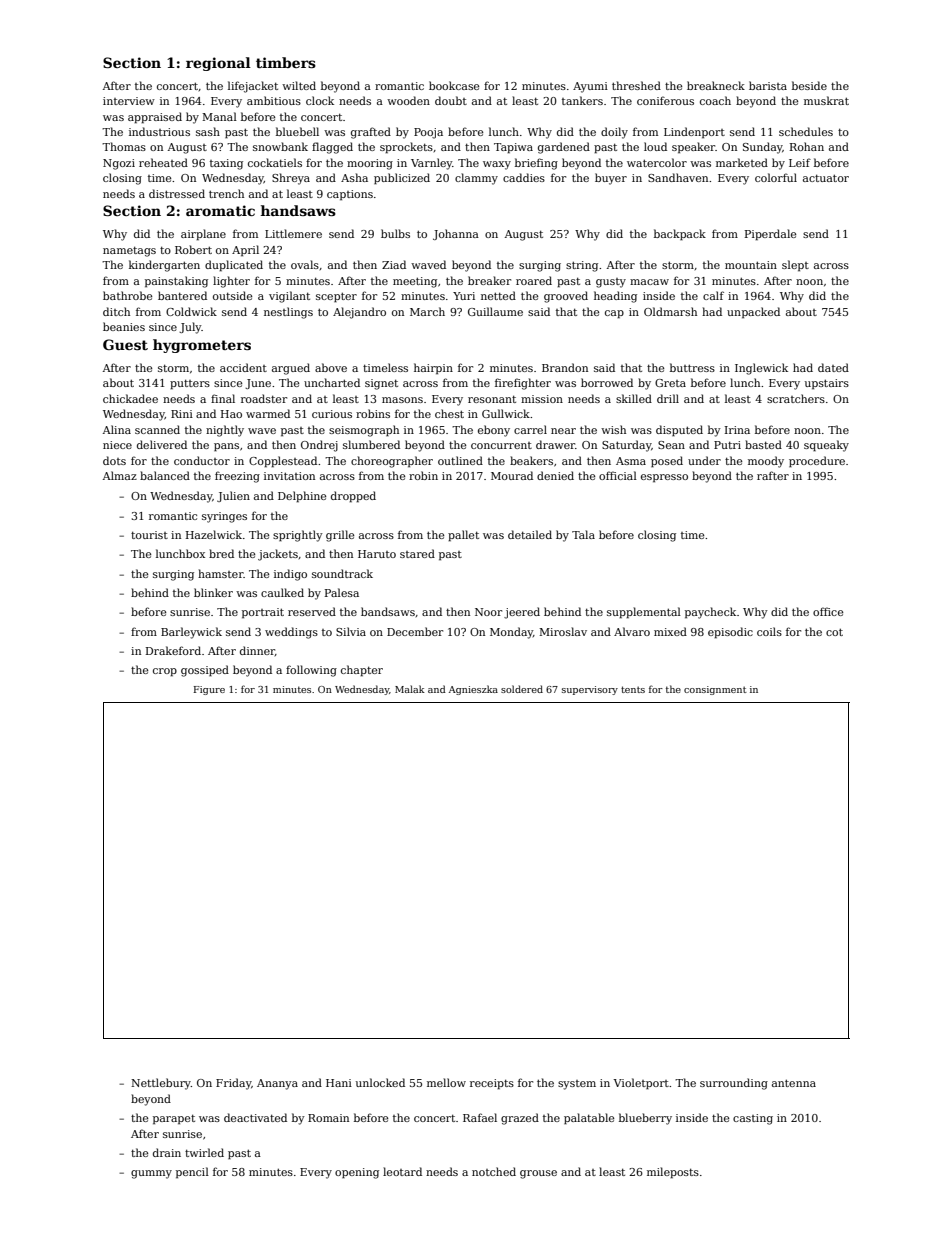  What do you see at coordinates (446, 1082) in the page?
I see `mellow` at bounding box center [446, 1082].
